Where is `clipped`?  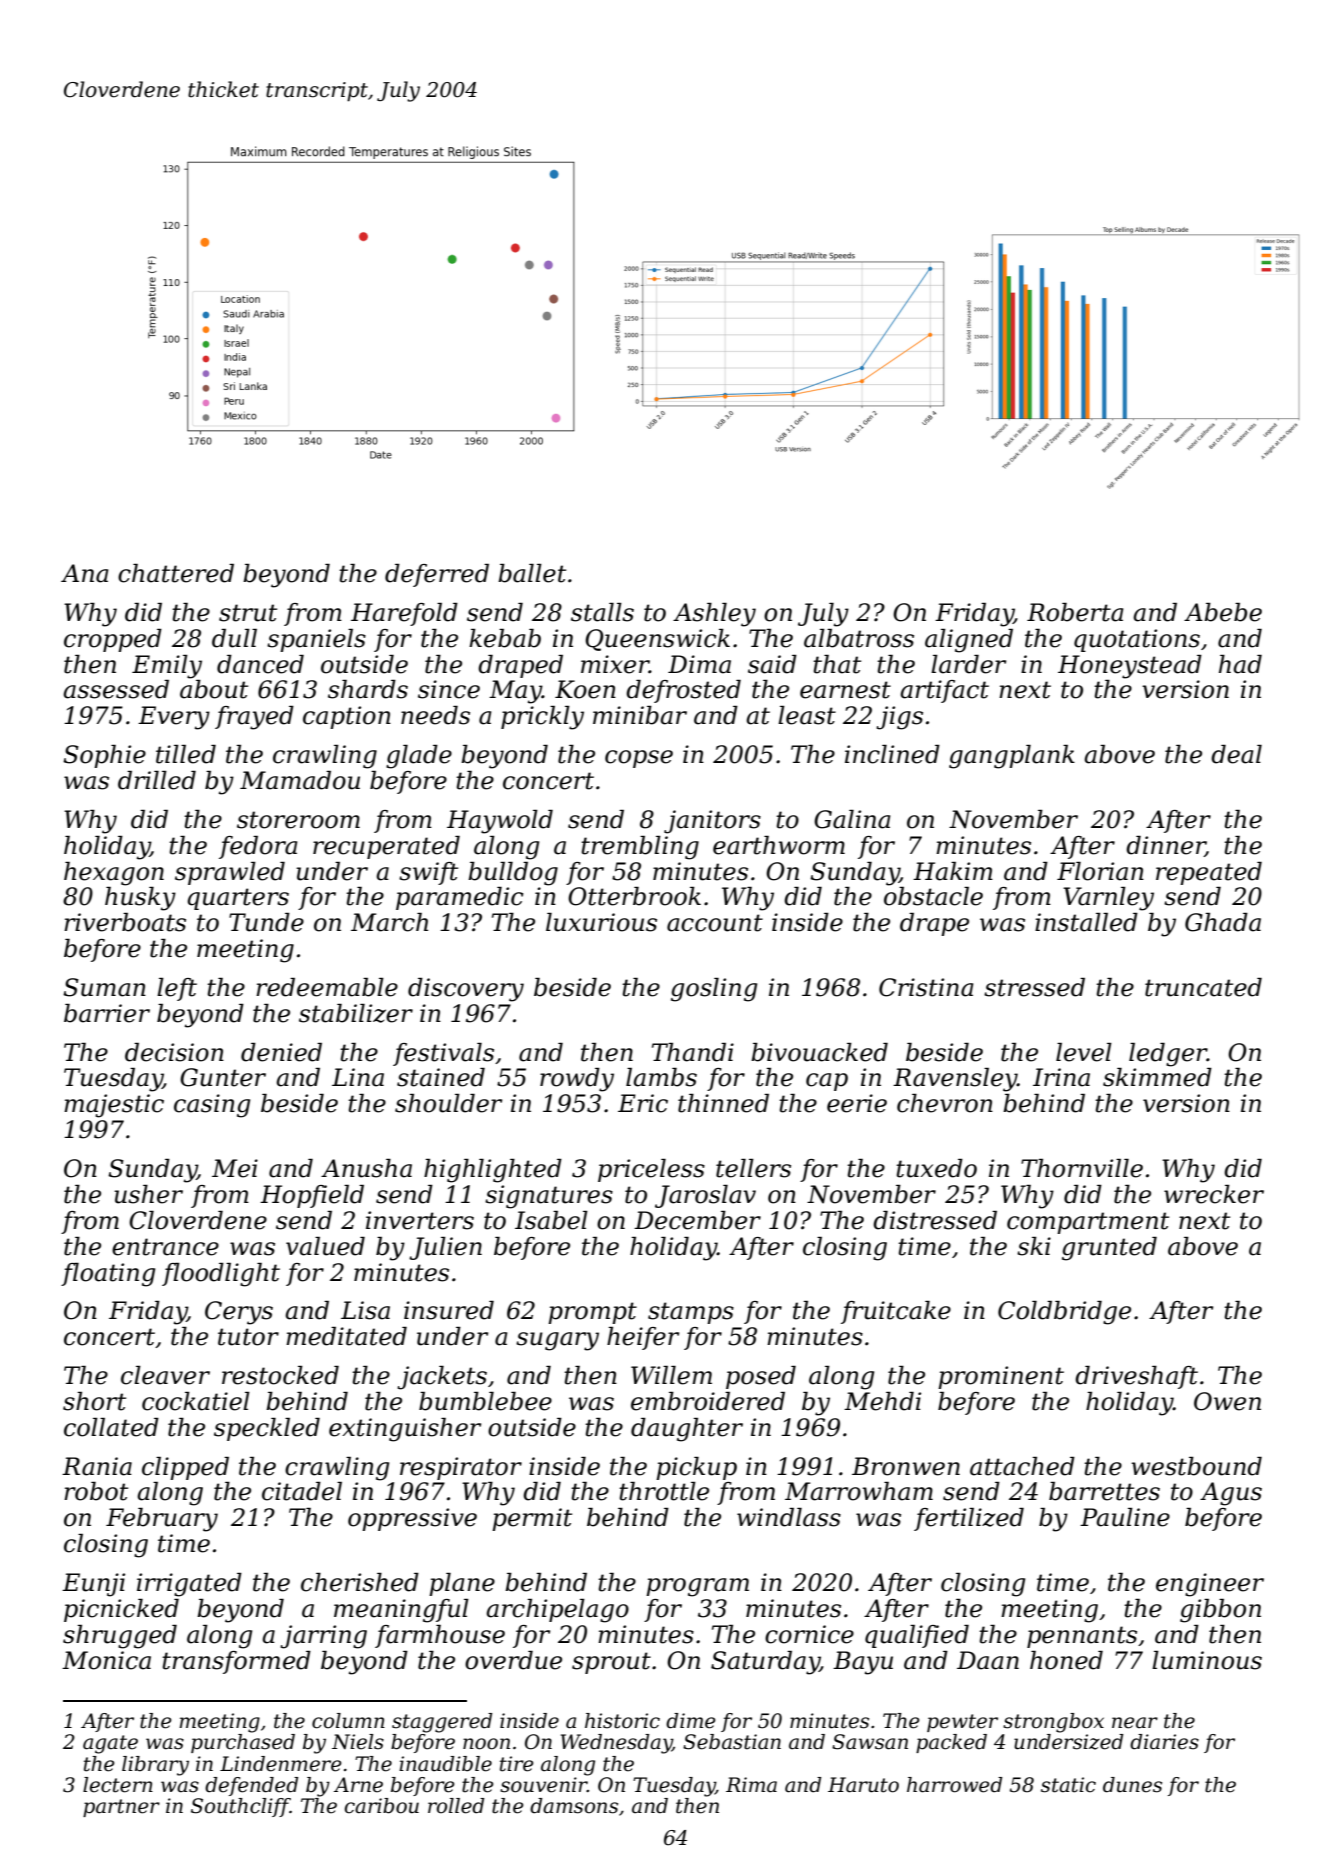 clipped is located at coordinates (185, 1468).
